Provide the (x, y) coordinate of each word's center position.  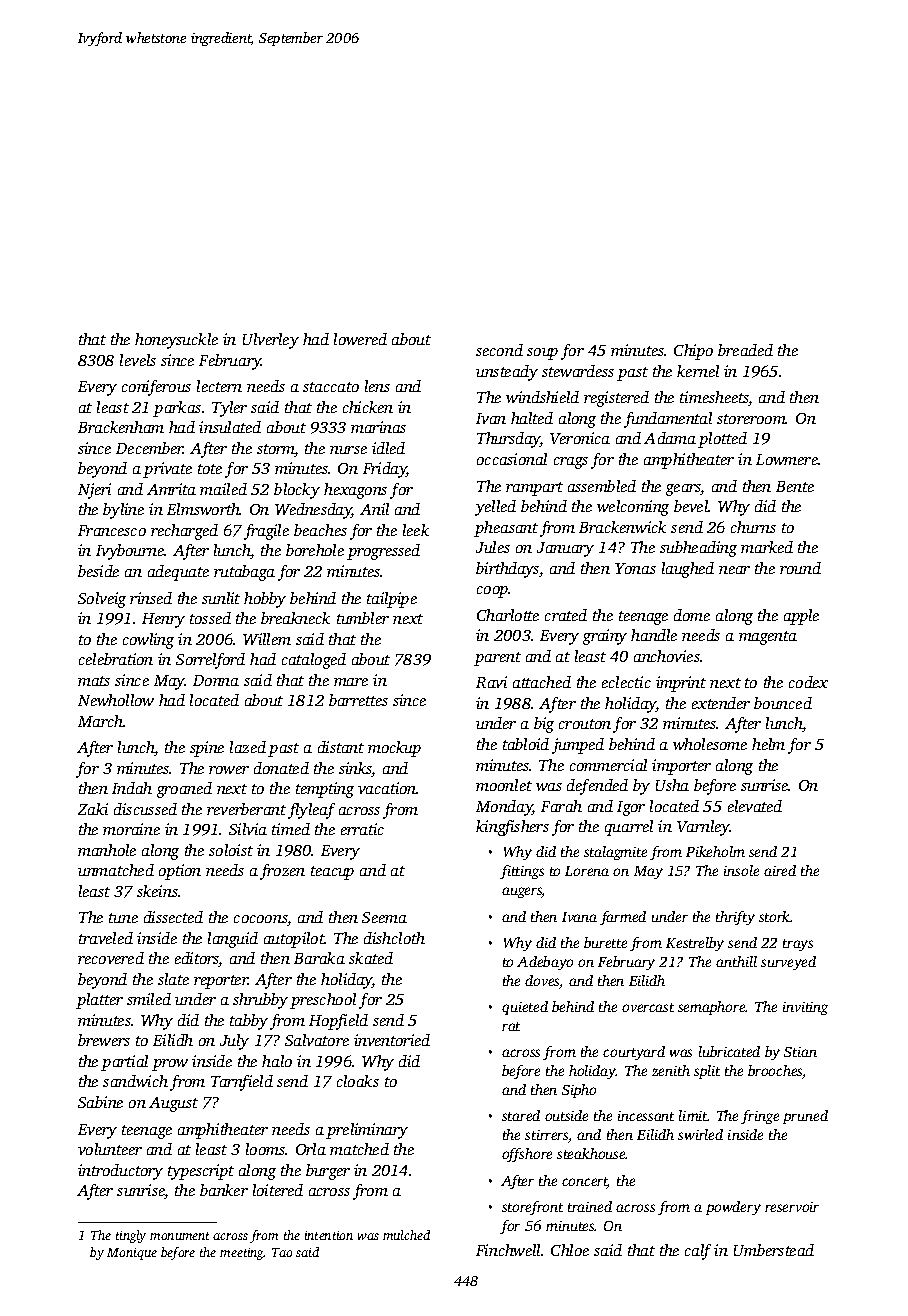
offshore (527, 1155)
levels (138, 360)
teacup (332, 873)
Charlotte (508, 615)
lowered (360, 339)
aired (780, 870)
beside (98, 571)
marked (767, 547)
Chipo (693, 352)
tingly (131, 1236)
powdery (733, 1208)
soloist (231, 850)
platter (99, 1001)
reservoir (792, 1207)
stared (521, 1115)
